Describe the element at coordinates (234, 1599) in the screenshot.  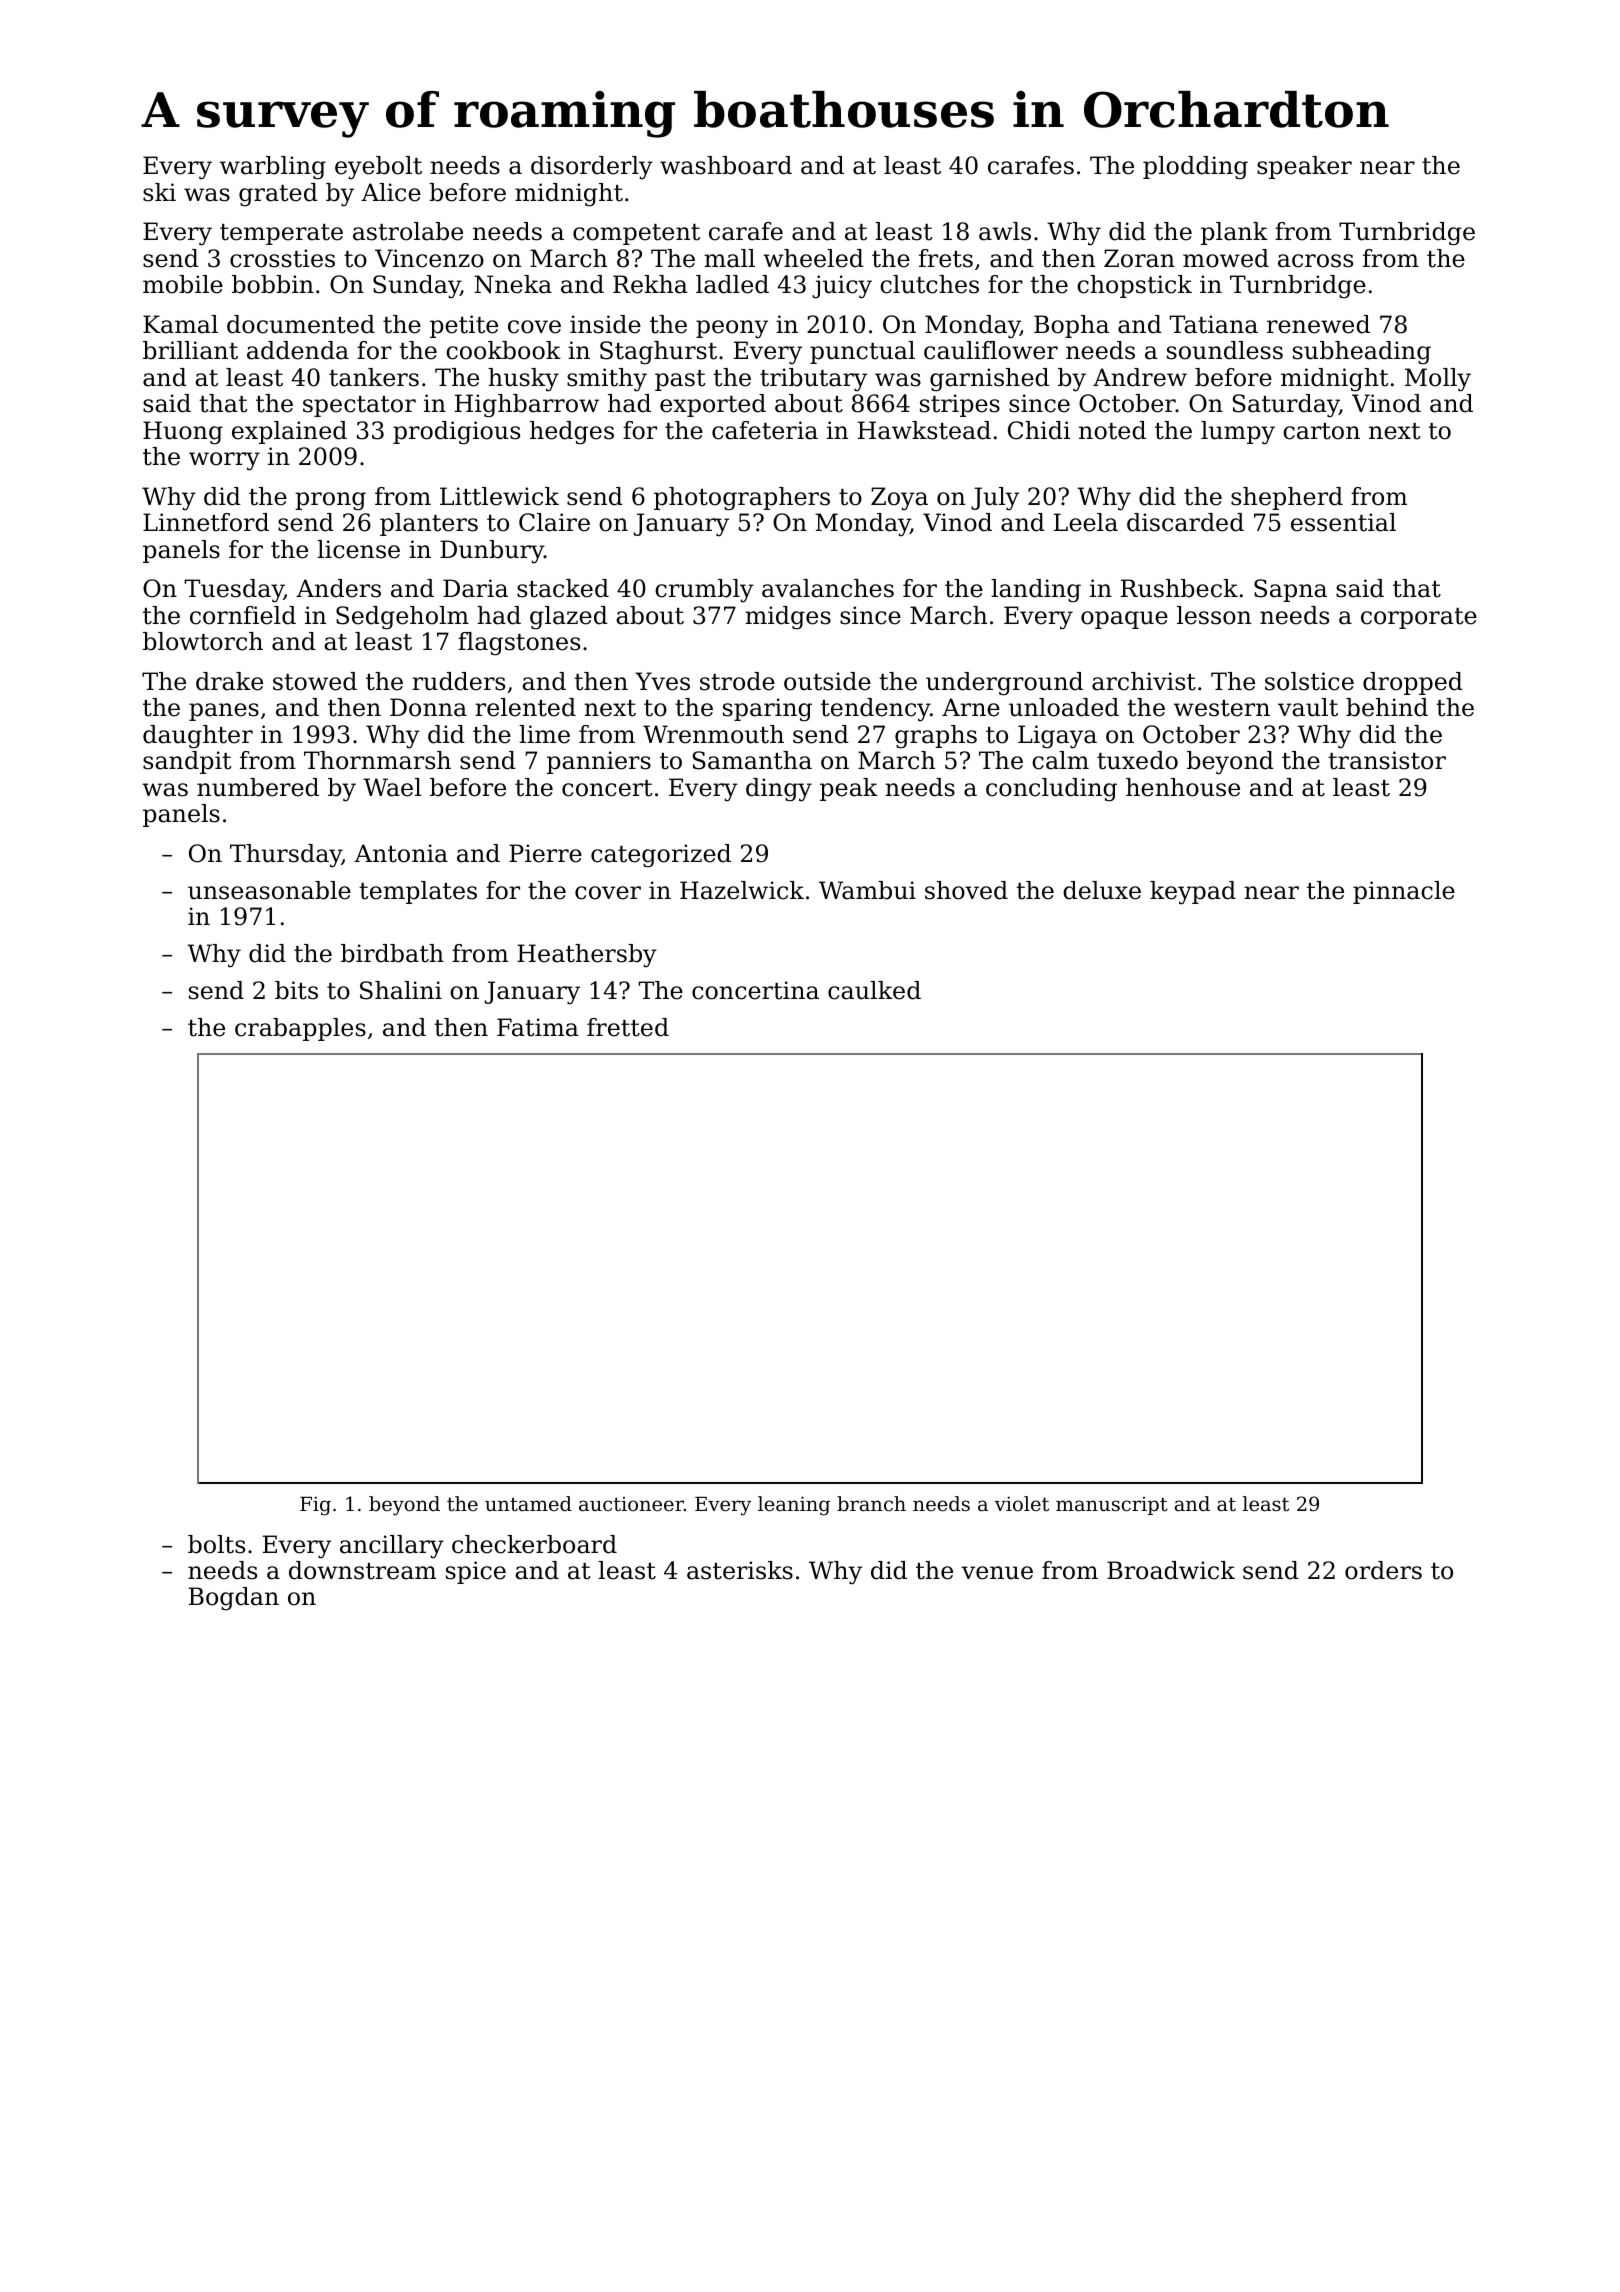
I see `Bogdan` at that location.
